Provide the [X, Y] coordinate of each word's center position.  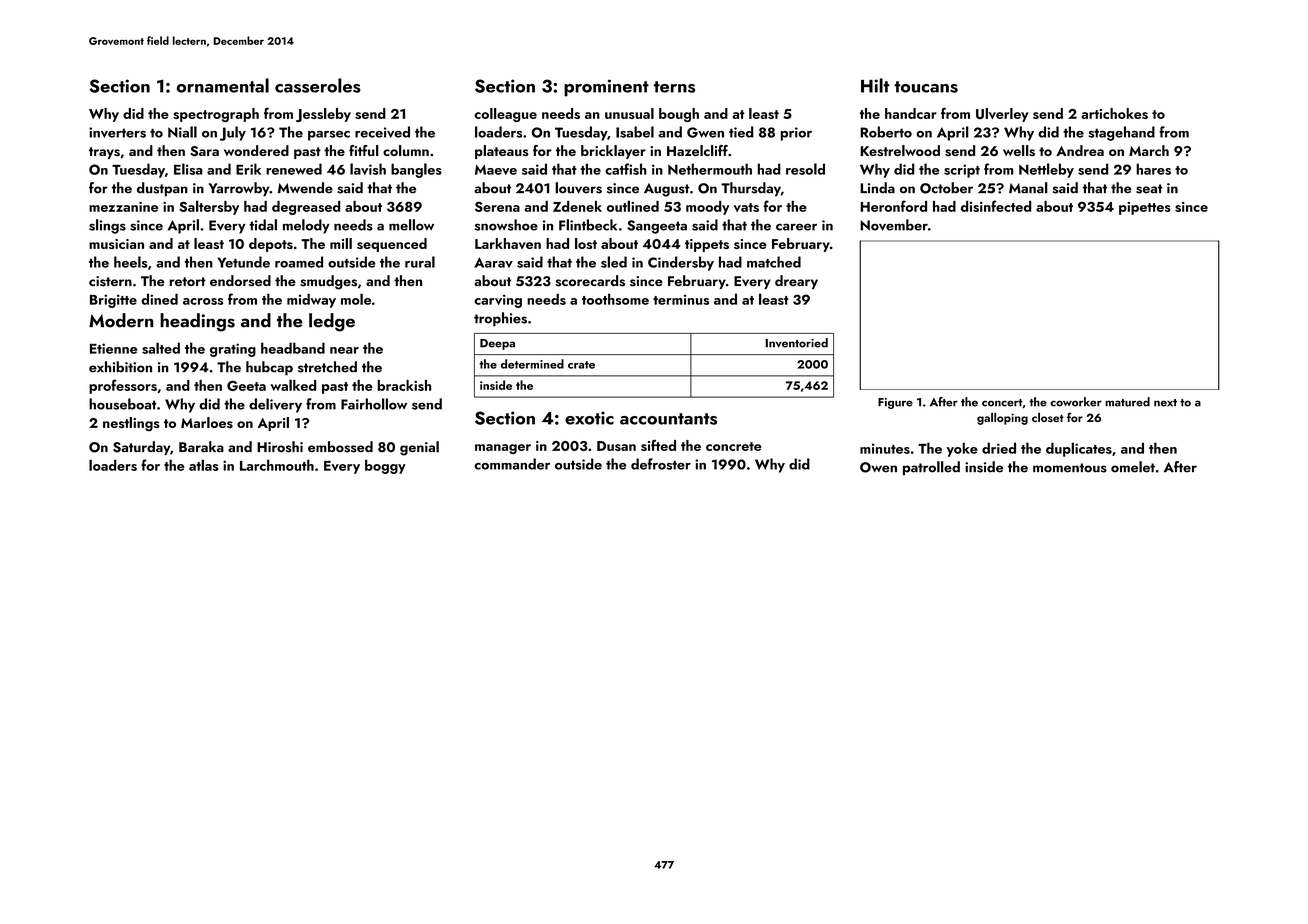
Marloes [207, 422]
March [1149, 150]
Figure [895, 403]
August [666, 190]
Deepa [497, 344]
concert [1002, 403]
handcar [911, 113]
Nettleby [1046, 170]
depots [271, 245]
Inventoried [797, 343]
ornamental [223, 85]
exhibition [120, 367]
